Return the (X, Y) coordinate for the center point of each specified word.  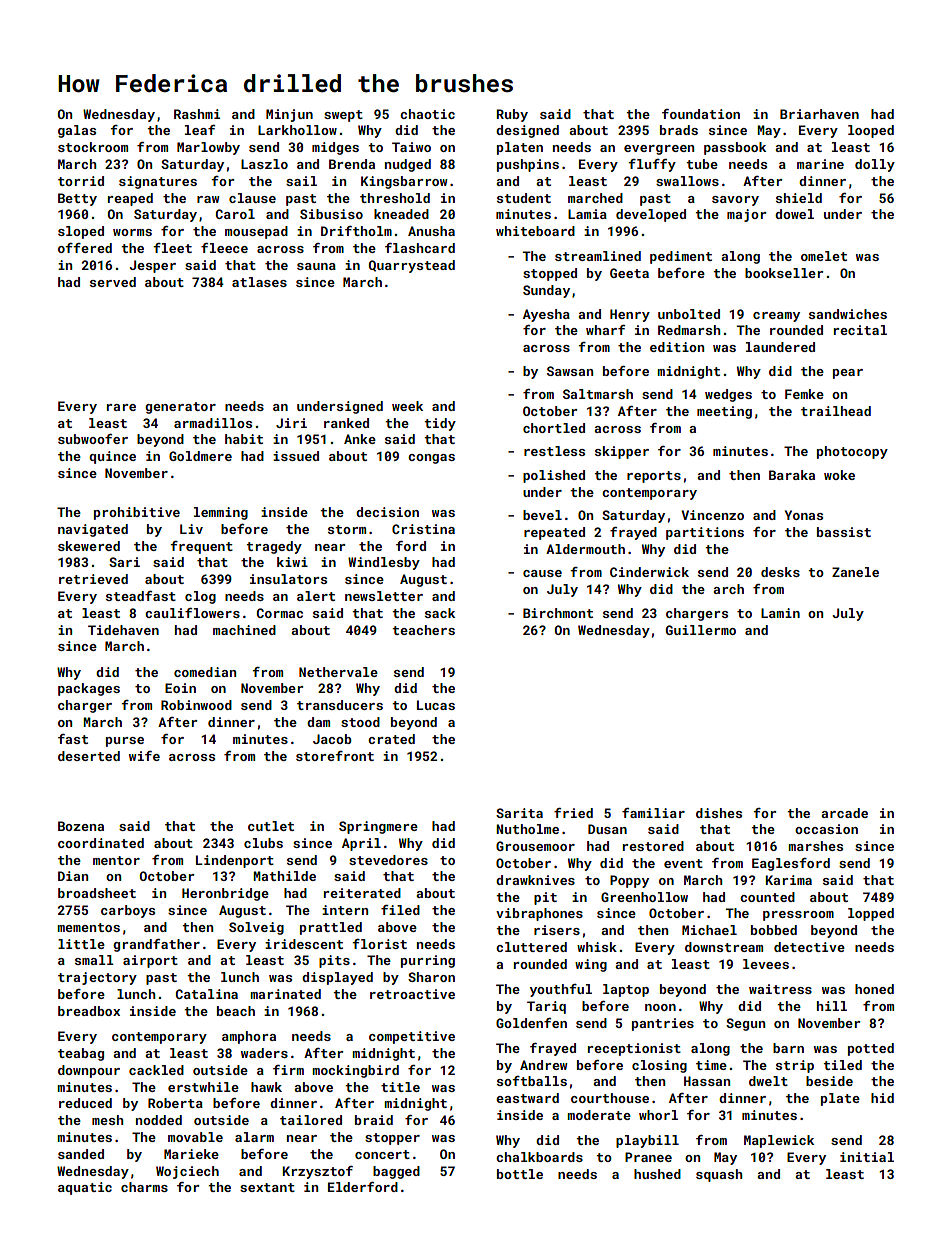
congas (431, 459)
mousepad (256, 232)
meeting (724, 412)
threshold (395, 198)
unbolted (689, 314)
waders (264, 1053)
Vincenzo (712, 515)
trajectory (97, 978)
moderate (599, 1115)
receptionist (634, 1049)
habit (244, 439)
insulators (288, 579)
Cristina (423, 529)
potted (871, 1049)
